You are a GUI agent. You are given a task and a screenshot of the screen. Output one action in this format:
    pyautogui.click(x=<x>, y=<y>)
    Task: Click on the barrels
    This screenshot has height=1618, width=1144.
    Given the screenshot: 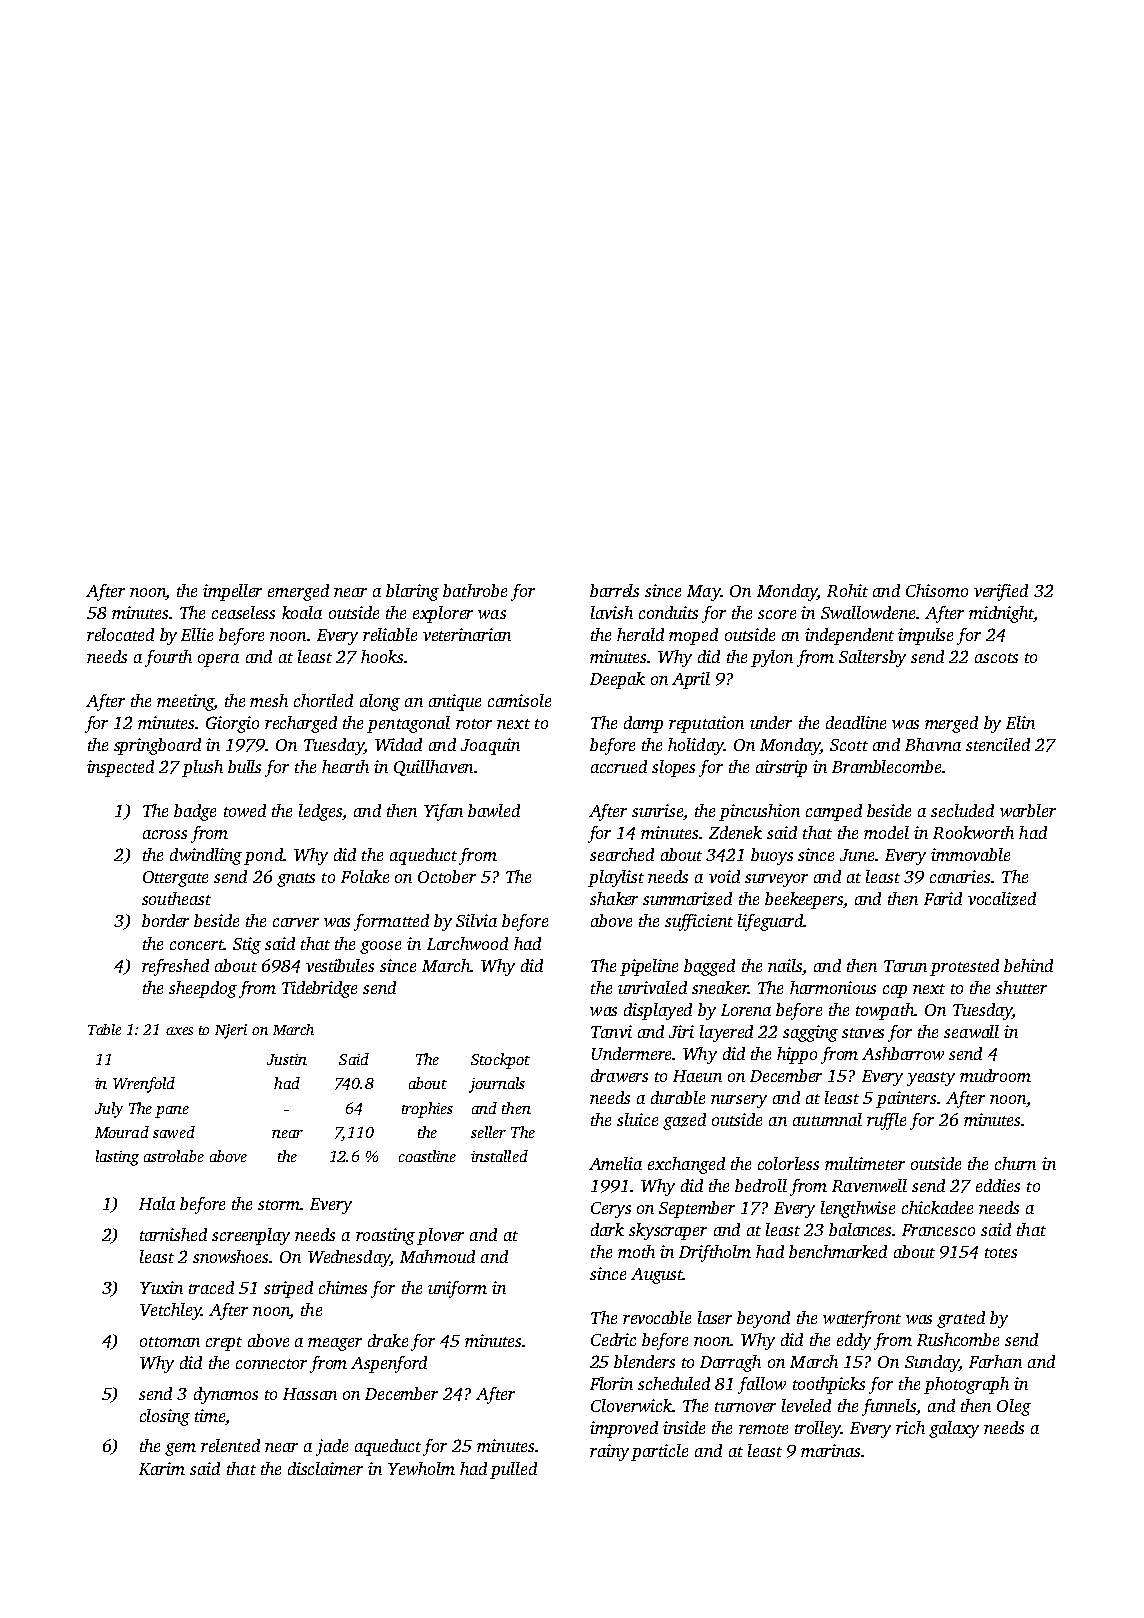 What is the action you would take?
    pyautogui.click(x=614, y=590)
